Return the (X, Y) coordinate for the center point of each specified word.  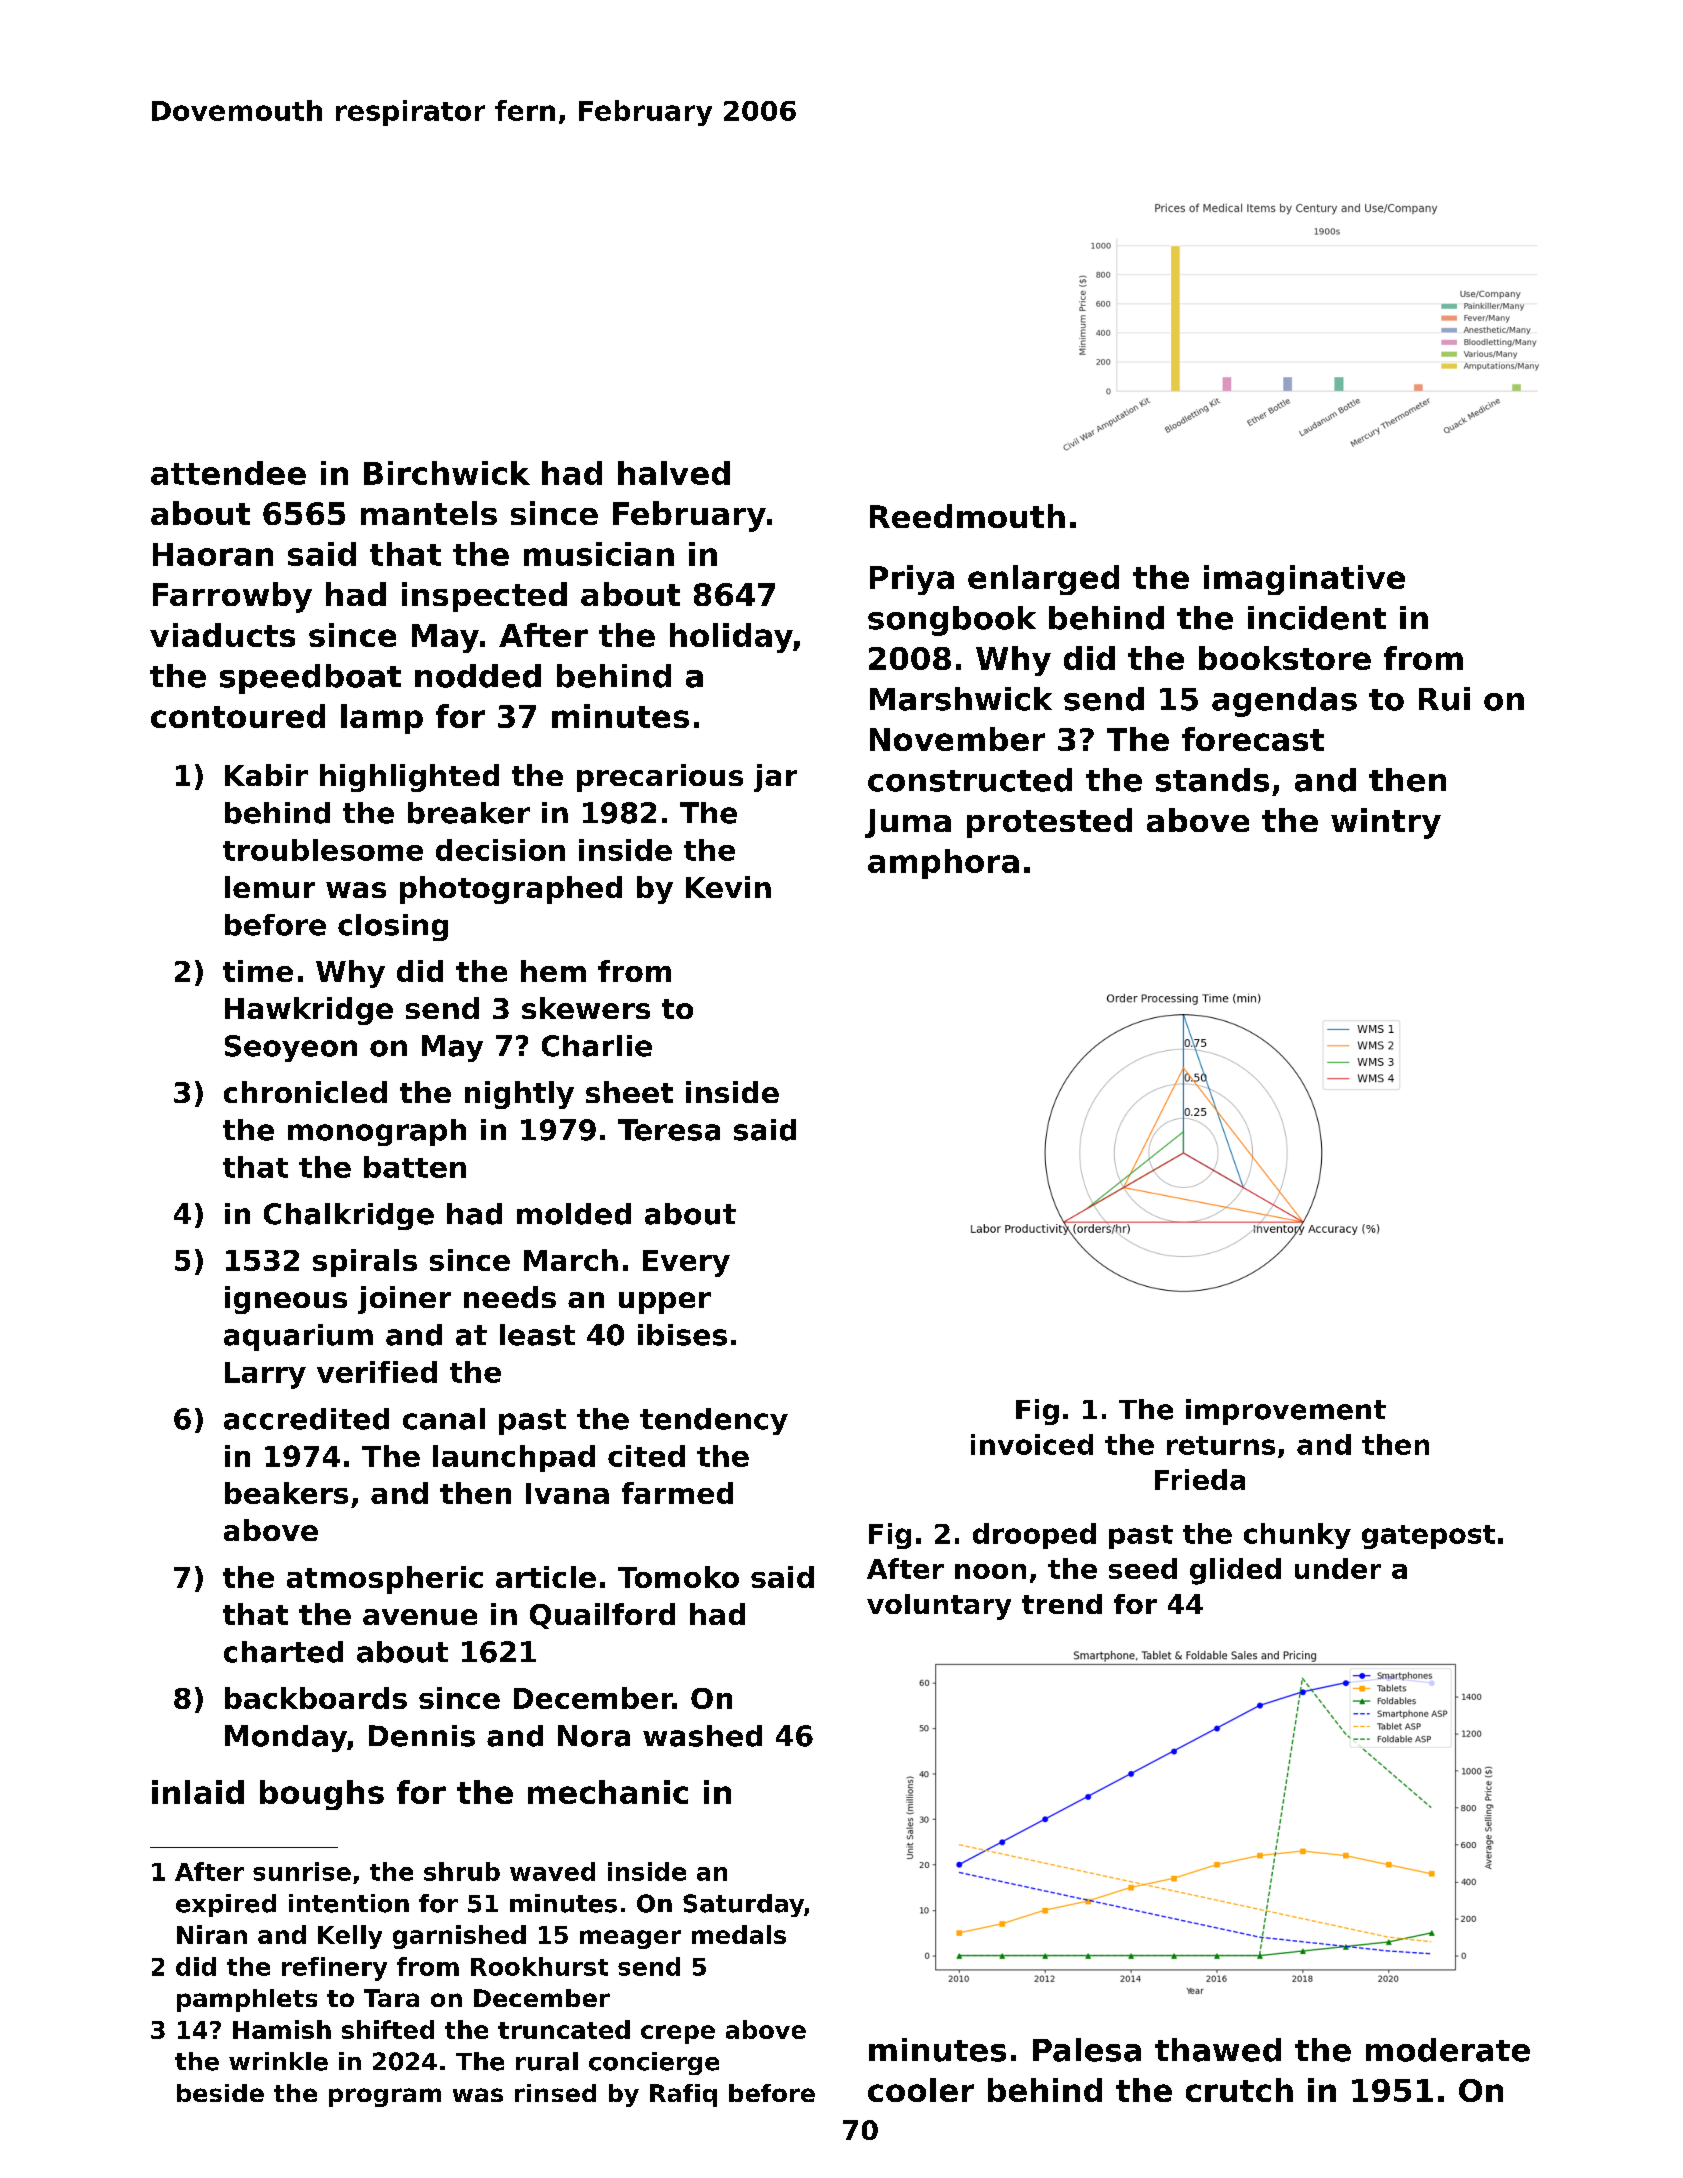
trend (1062, 1604)
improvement (1286, 1412)
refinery (334, 1969)
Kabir (266, 775)
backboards (316, 1698)
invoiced (1032, 1444)
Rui (1444, 699)
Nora (594, 1736)
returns (1221, 1445)
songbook (952, 621)
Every (686, 1263)
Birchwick (447, 473)
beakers (286, 1493)
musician (599, 554)
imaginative (1304, 580)
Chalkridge (349, 1216)
